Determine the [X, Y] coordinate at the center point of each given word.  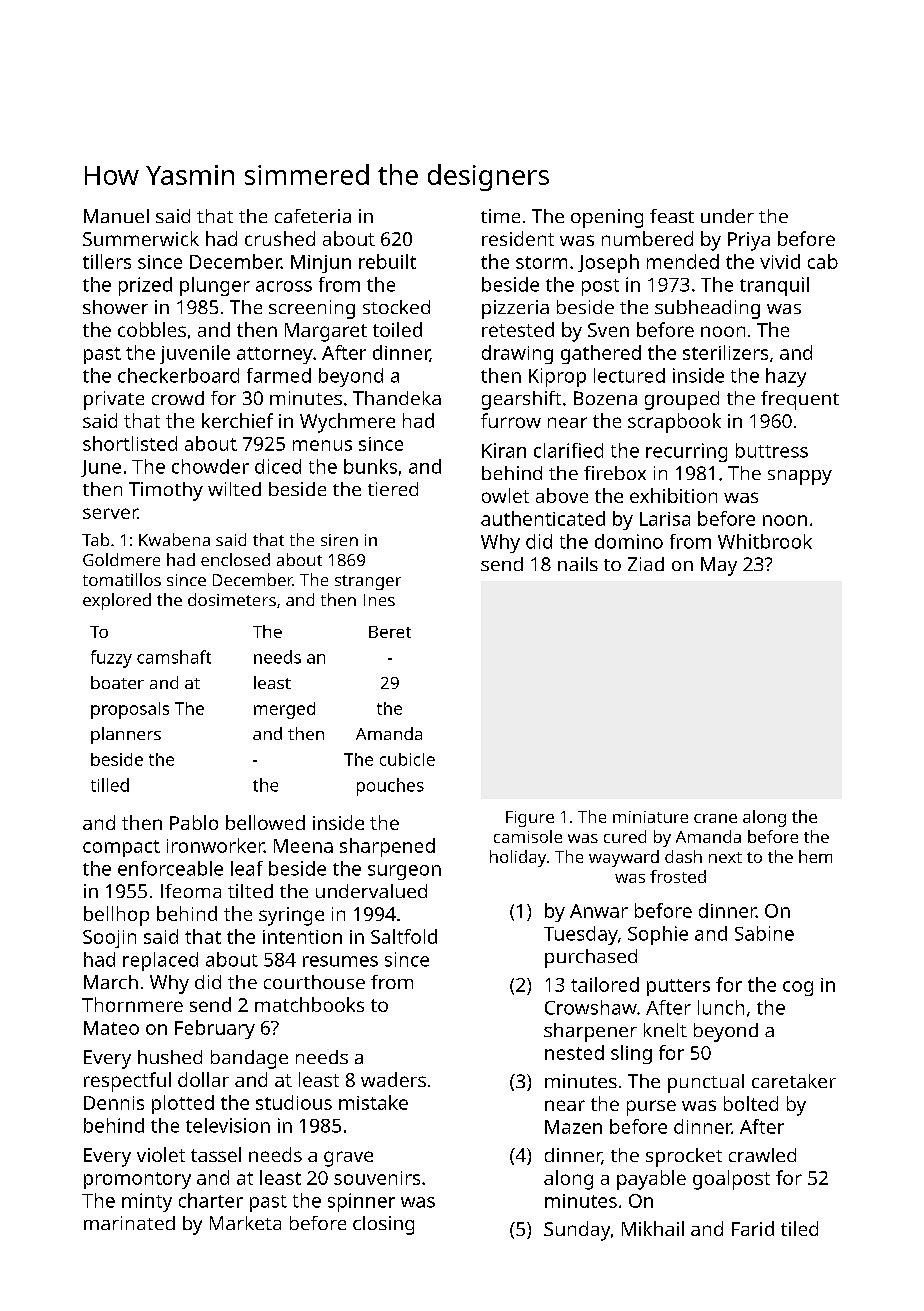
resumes [340, 961]
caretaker [794, 1081]
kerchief [237, 420]
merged [284, 710]
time [500, 216]
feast [672, 216]
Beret [390, 632]
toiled [397, 329]
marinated [129, 1223]
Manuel [116, 216]
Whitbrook [765, 541]
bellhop [116, 916]
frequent [800, 400]
